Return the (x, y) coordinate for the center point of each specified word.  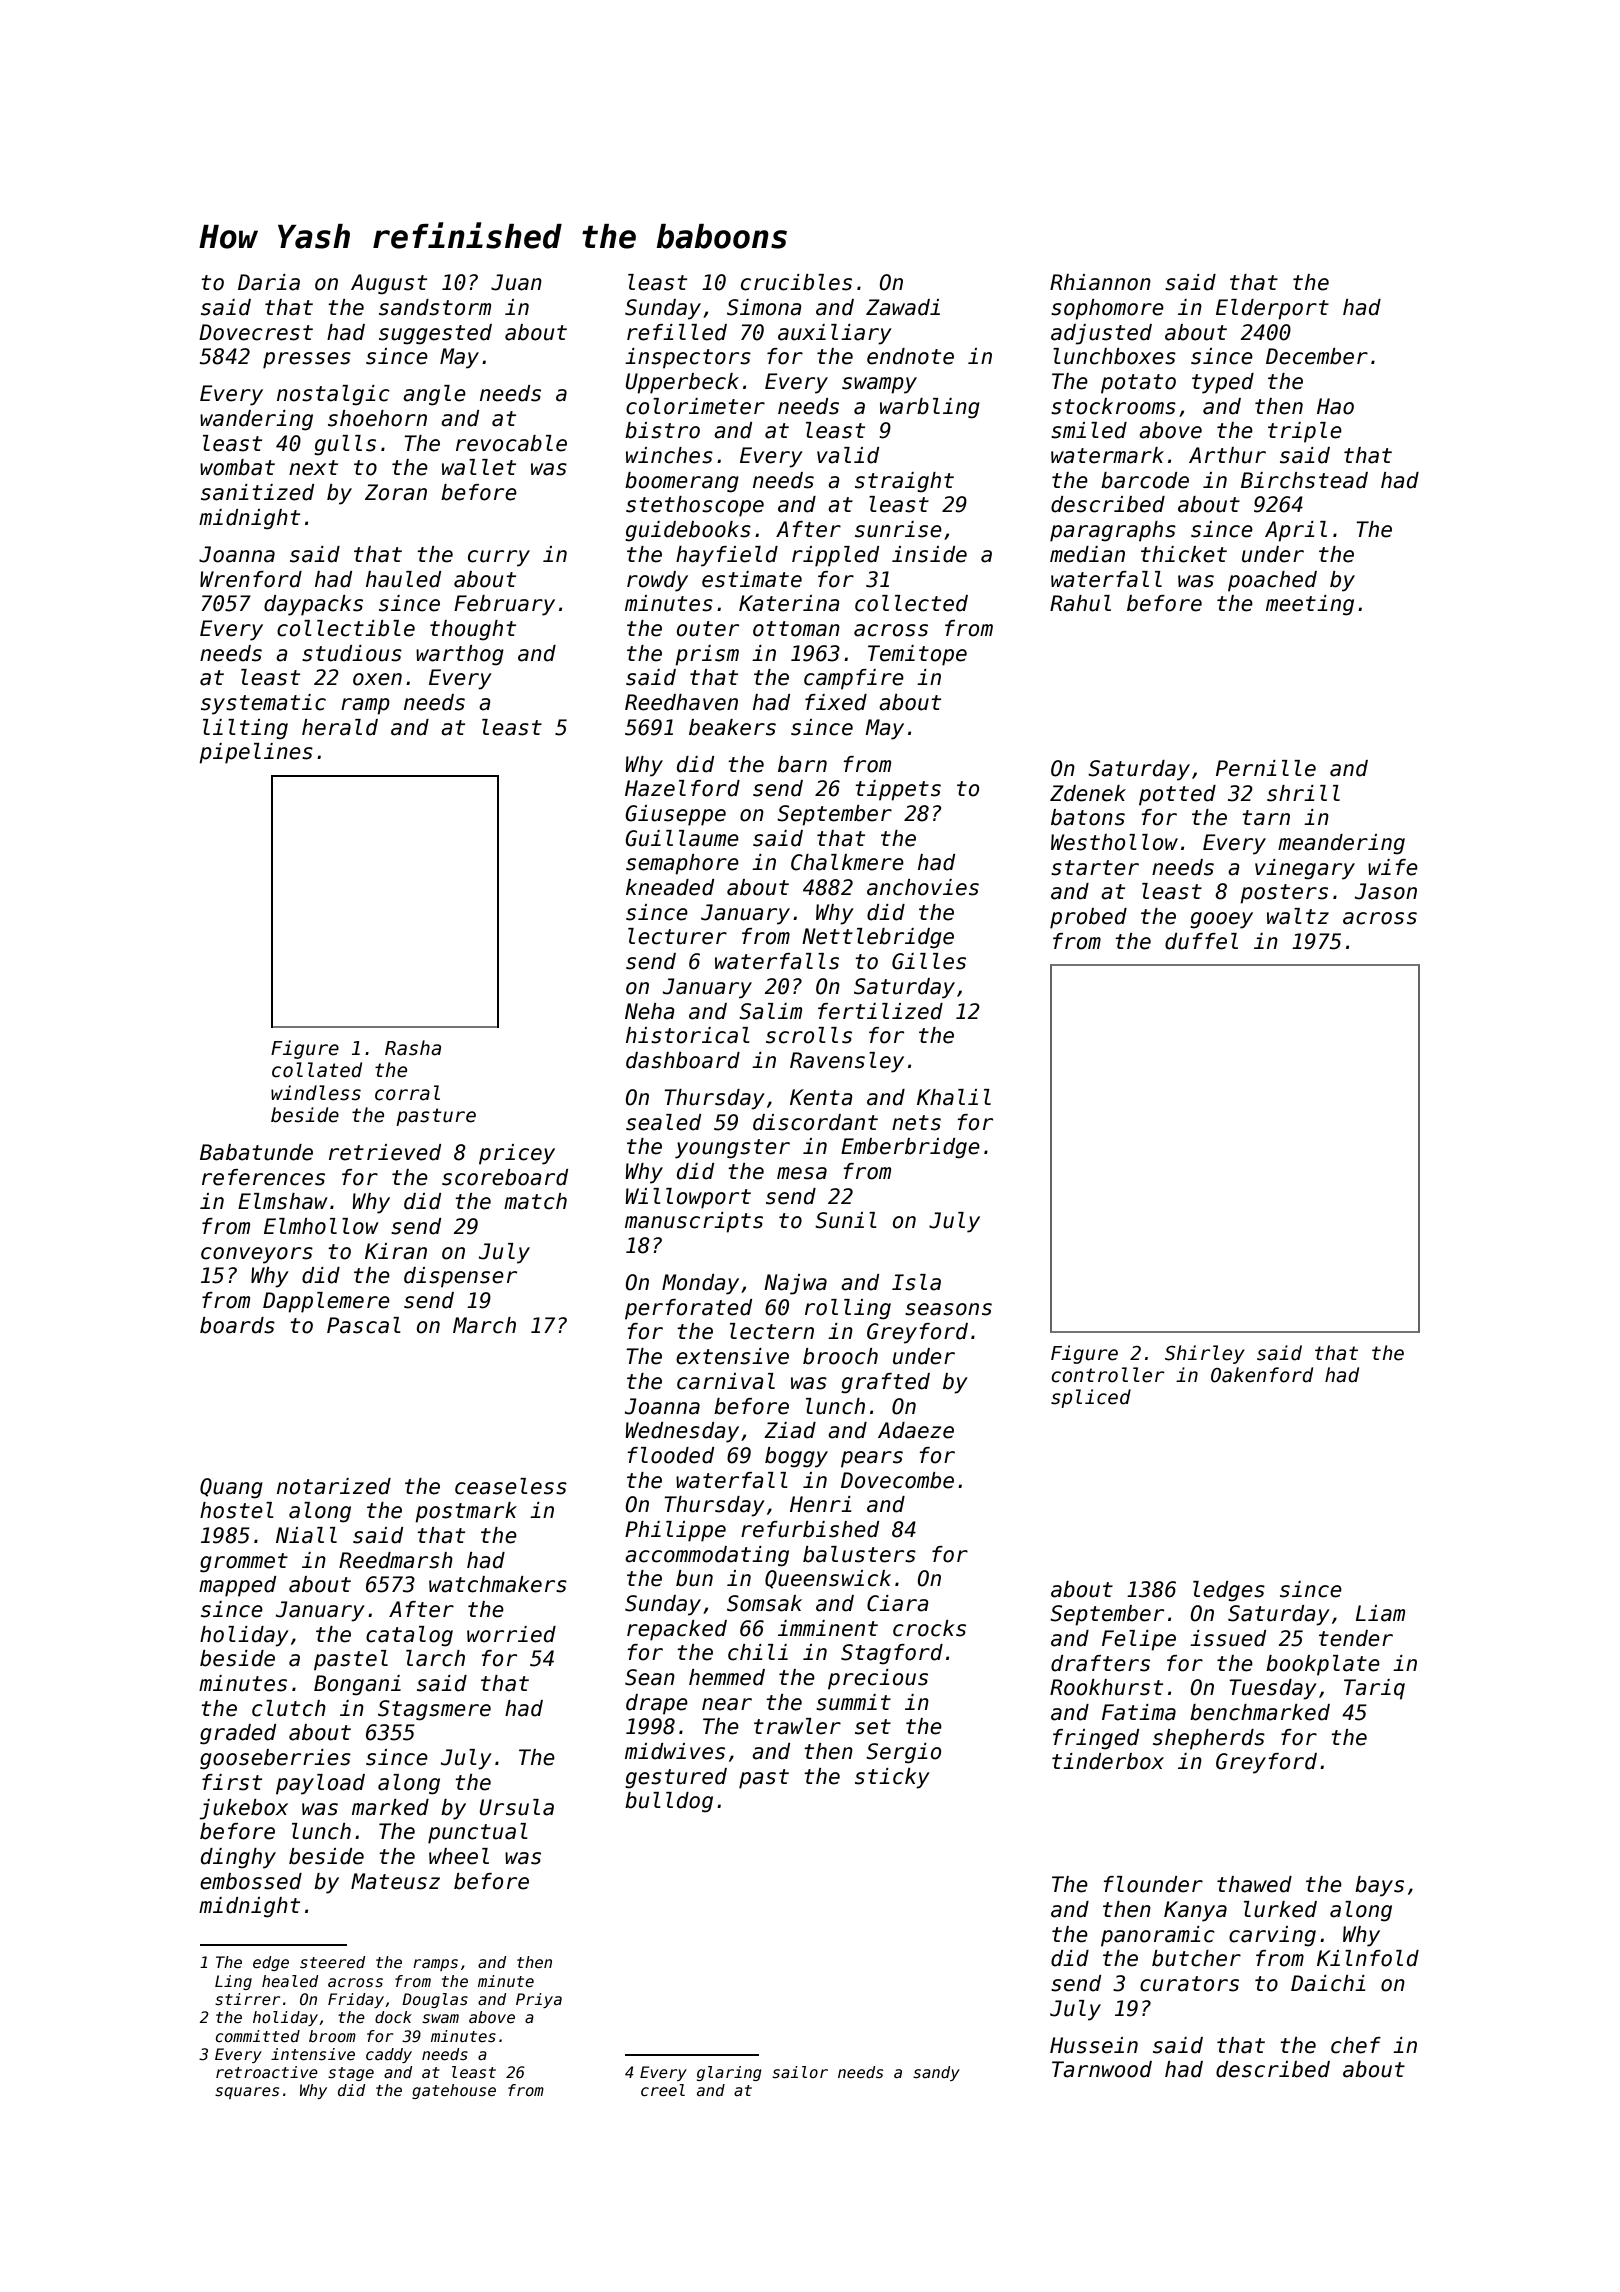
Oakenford (1262, 1375)
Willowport (688, 1198)
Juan (516, 282)
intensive (313, 2054)
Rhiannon (1100, 282)
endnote (910, 356)
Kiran (396, 1251)
